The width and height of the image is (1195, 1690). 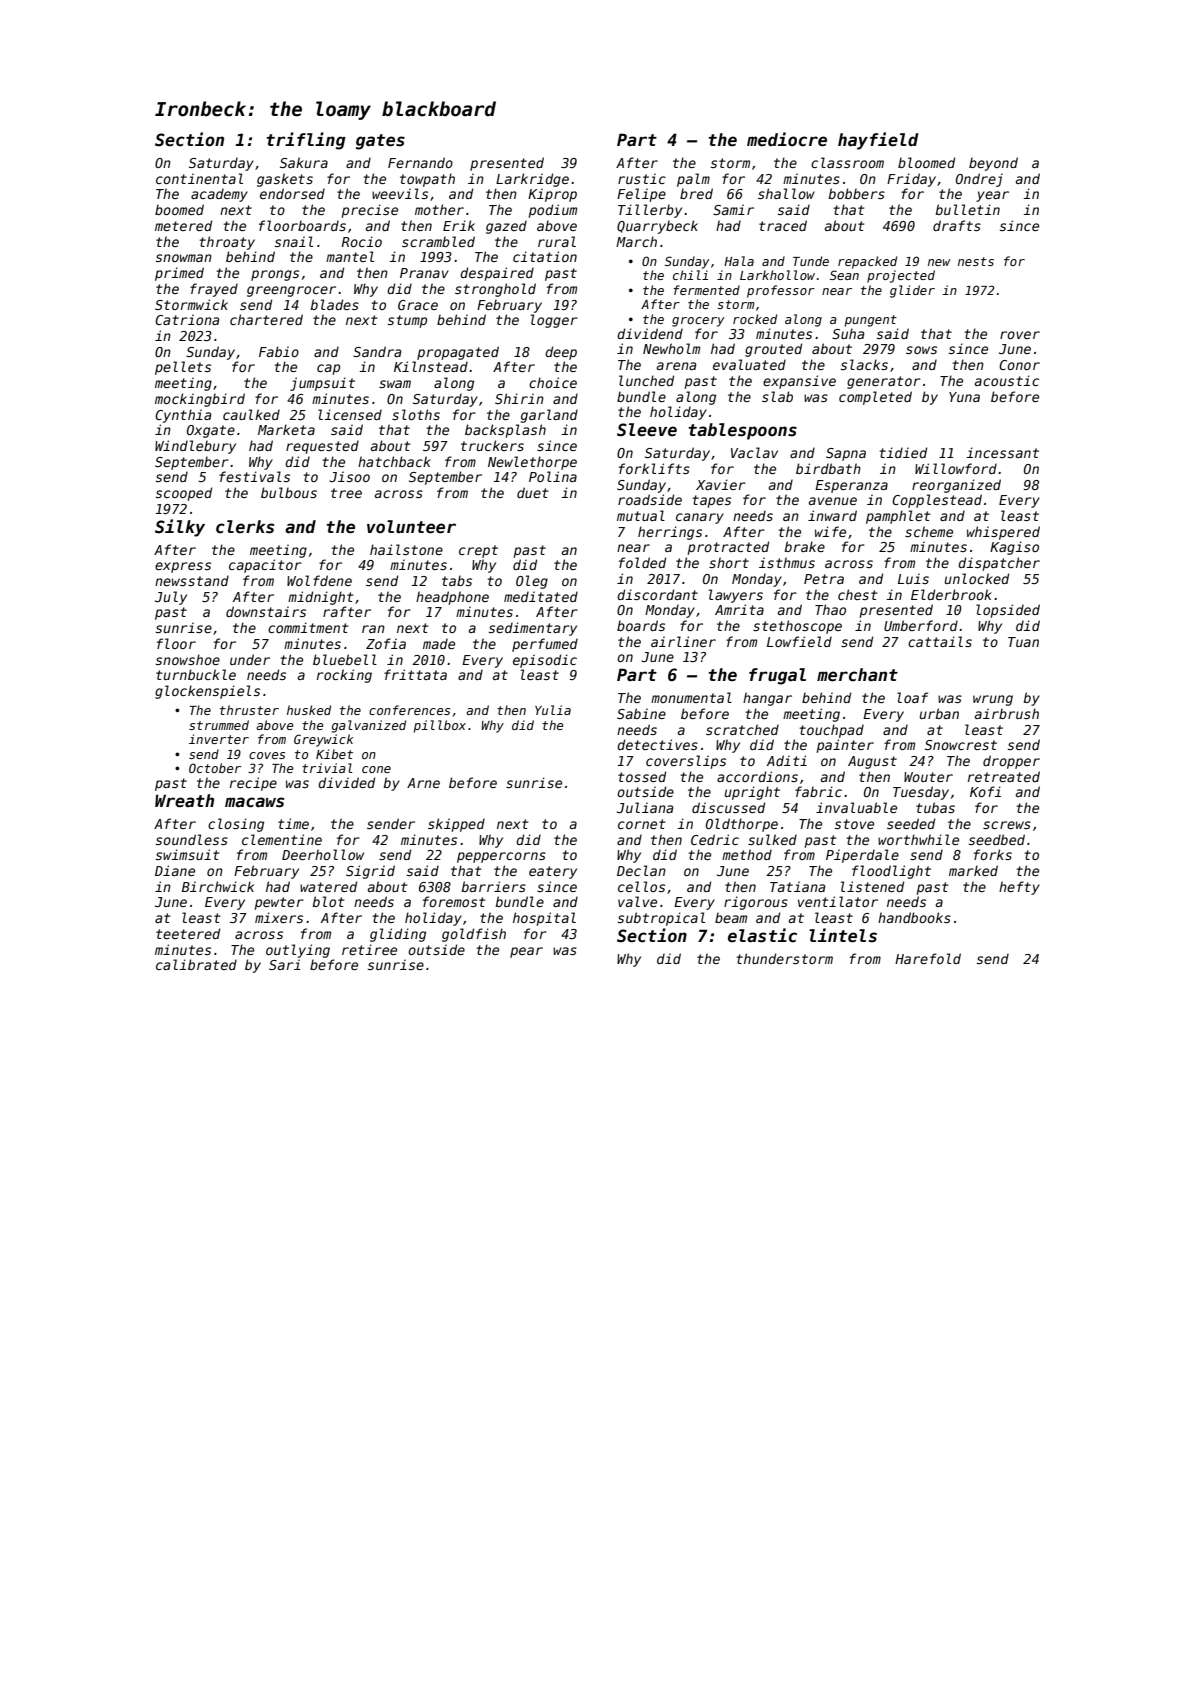 What do you see at coordinates (781, 291) in the image?
I see `professor` at bounding box center [781, 291].
